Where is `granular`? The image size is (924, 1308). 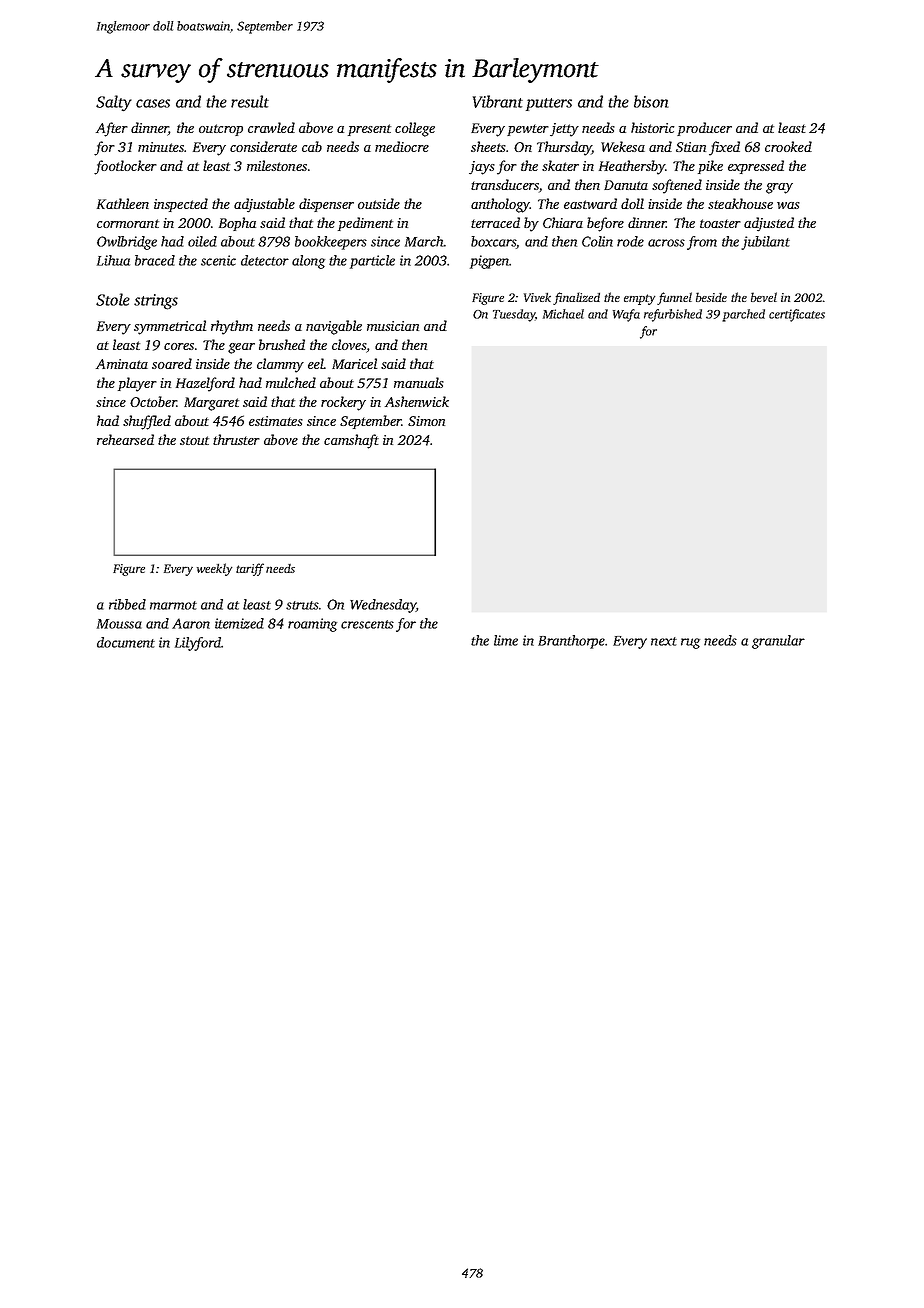 granular is located at coordinates (778, 642).
